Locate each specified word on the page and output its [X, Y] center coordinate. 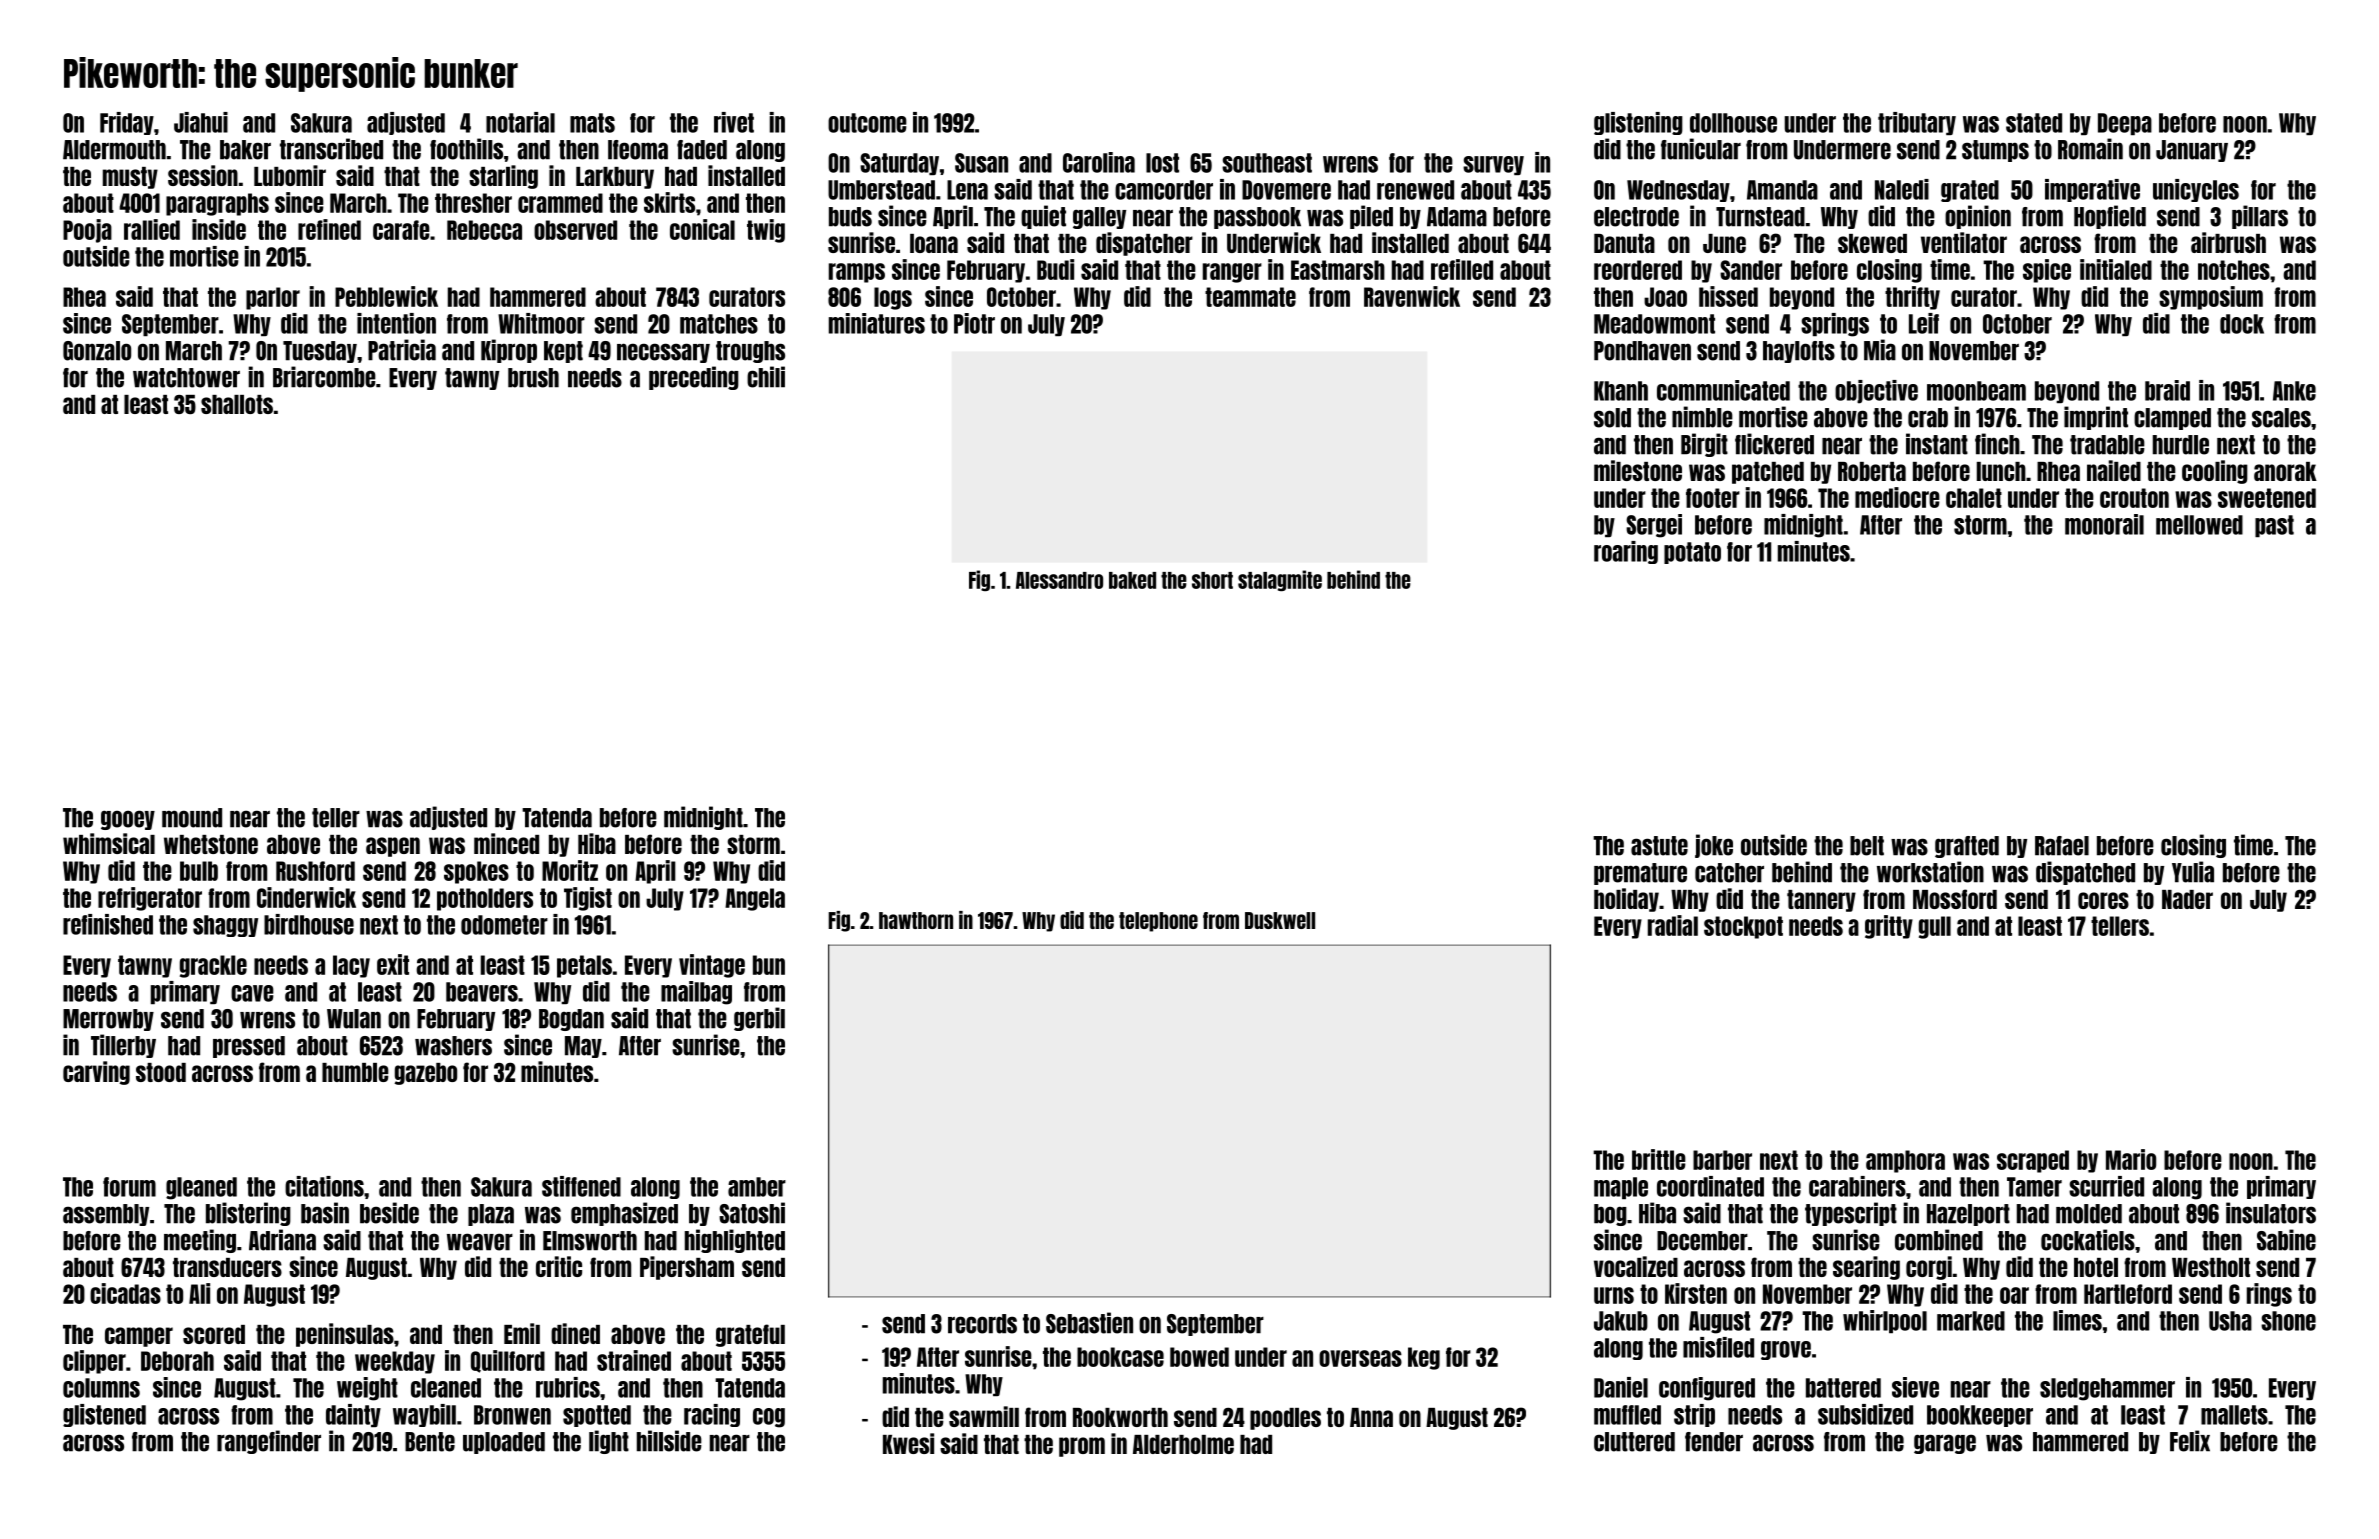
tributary [1917, 123]
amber [757, 1187]
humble [355, 1072]
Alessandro [1059, 580]
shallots [237, 404]
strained [634, 1360]
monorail [2104, 524]
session [203, 175]
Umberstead [881, 190]
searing [1866, 1268]
